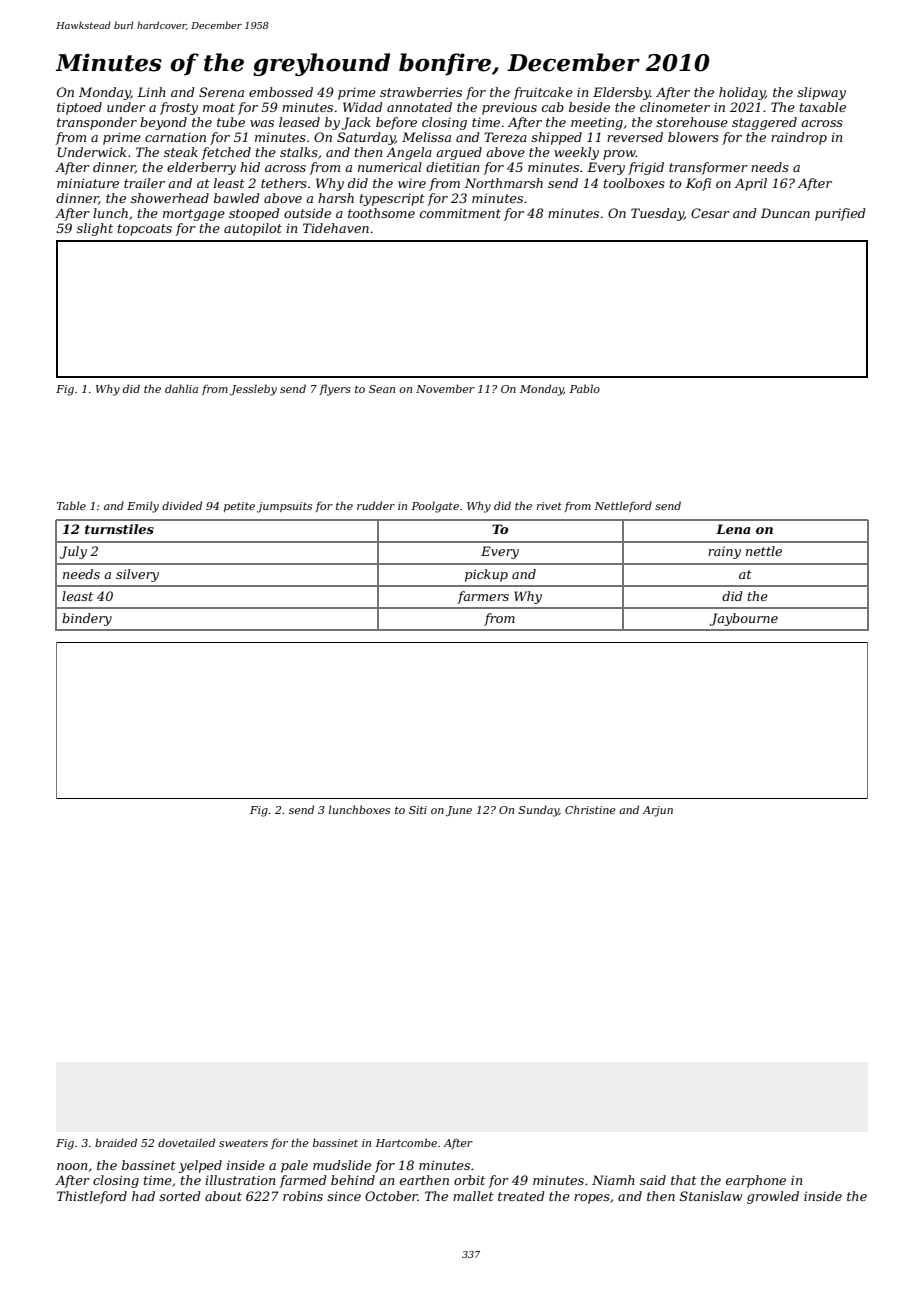 The image size is (924, 1308). What do you see at coordinates (87, 619) in the image?
I see `bindery` at bounding box center [87, 619].
